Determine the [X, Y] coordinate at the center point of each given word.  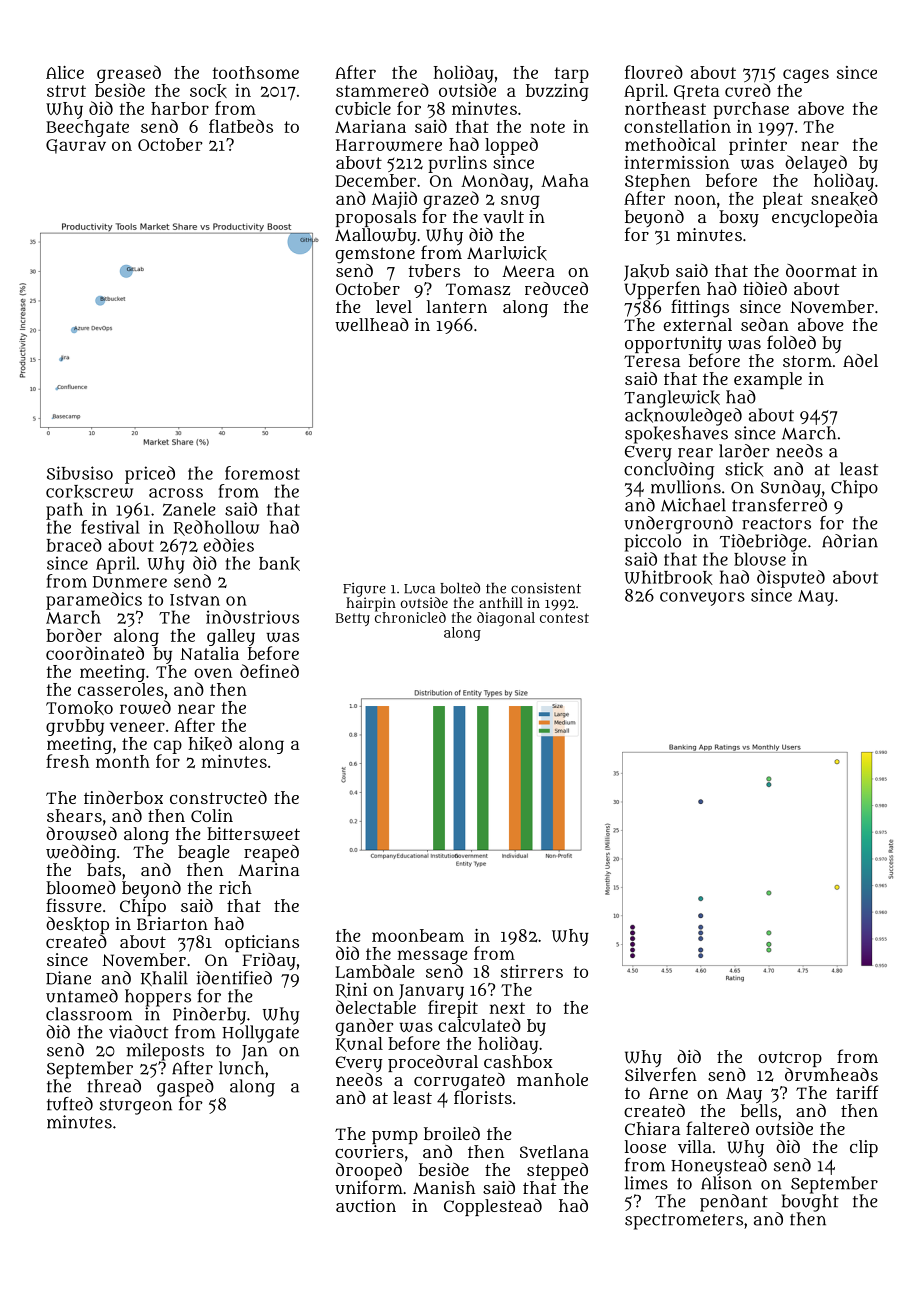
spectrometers [684, 1222]
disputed [791, 579]
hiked [210, 743]
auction [366, 1205]
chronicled [410, 617]
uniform [369, 1187]
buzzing [557, 92]
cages [806, 76]
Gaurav [76, 146]
